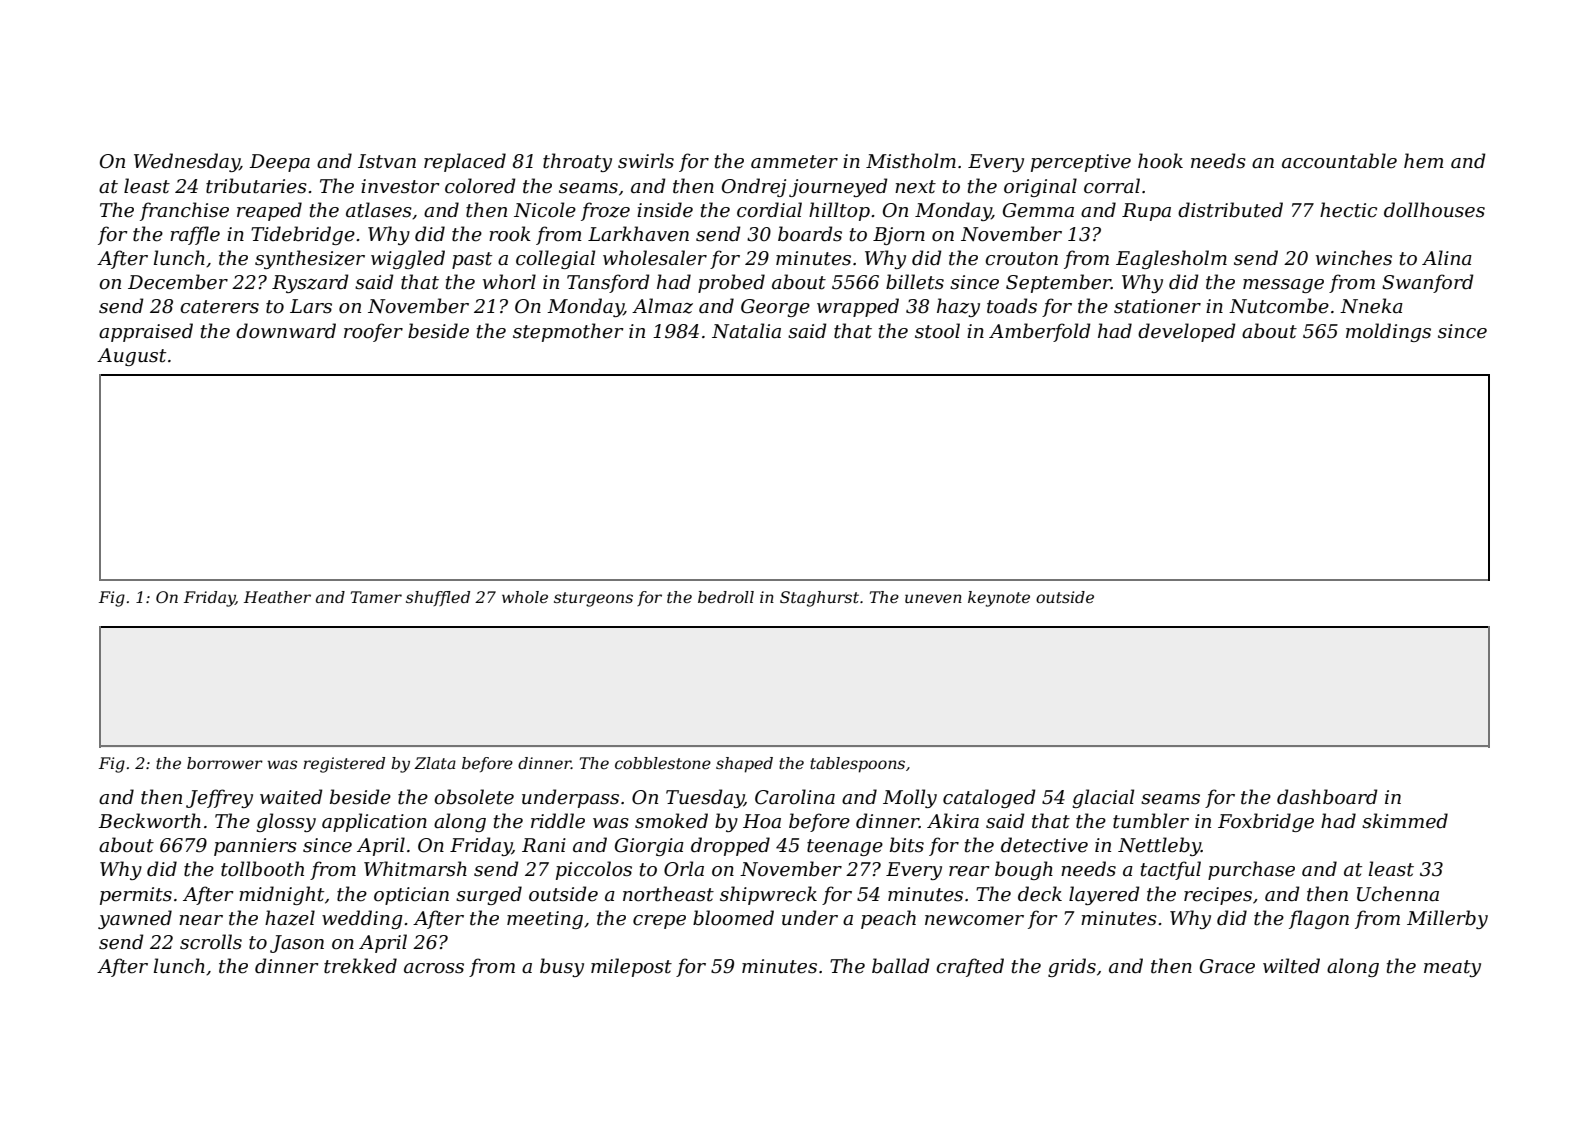  I want to click on midnight, so click(281, 895).
